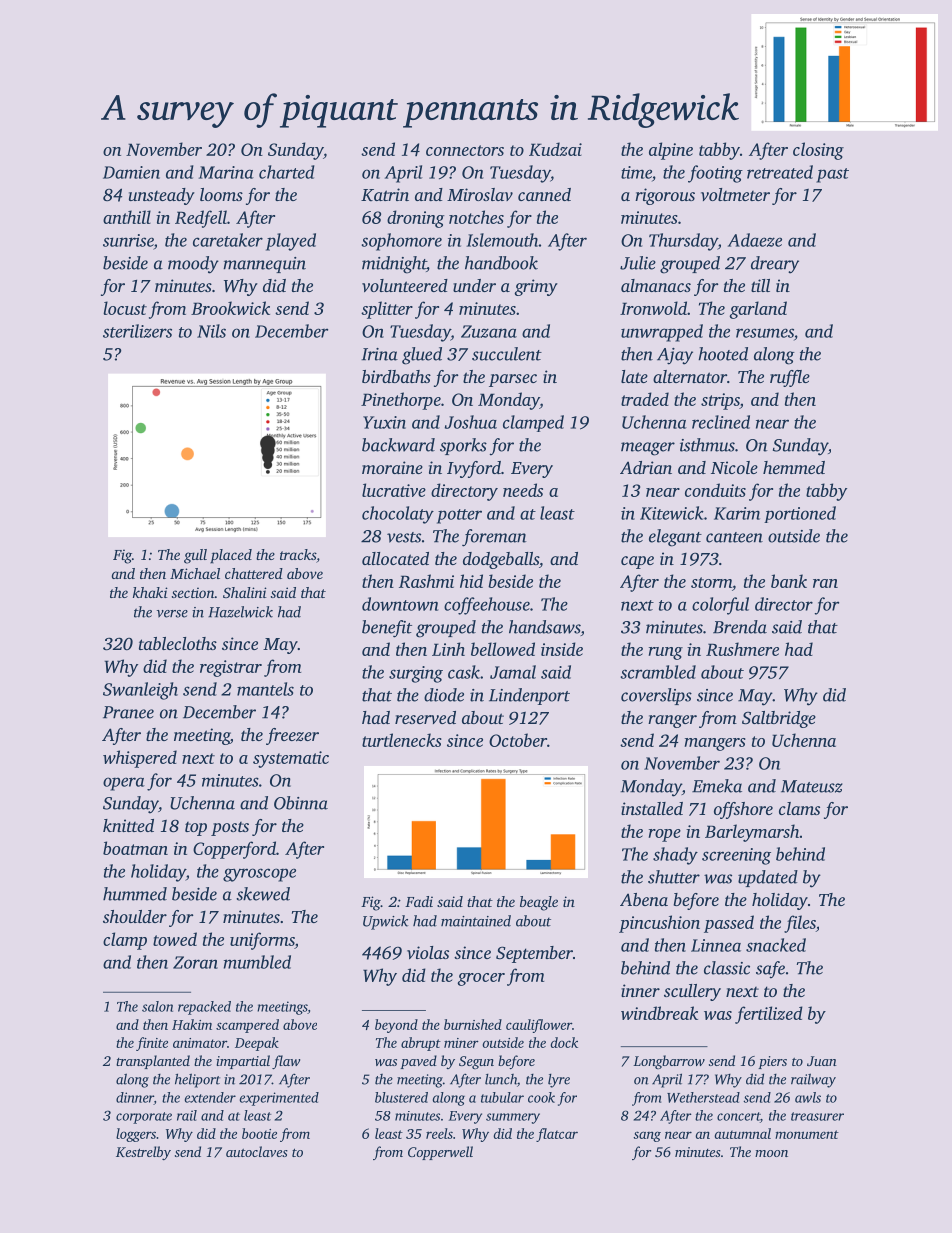  What do you see at coordinates (257, 1151) in the screenshot?
I see `autoclaves` at bounding box center [257, 1151].
